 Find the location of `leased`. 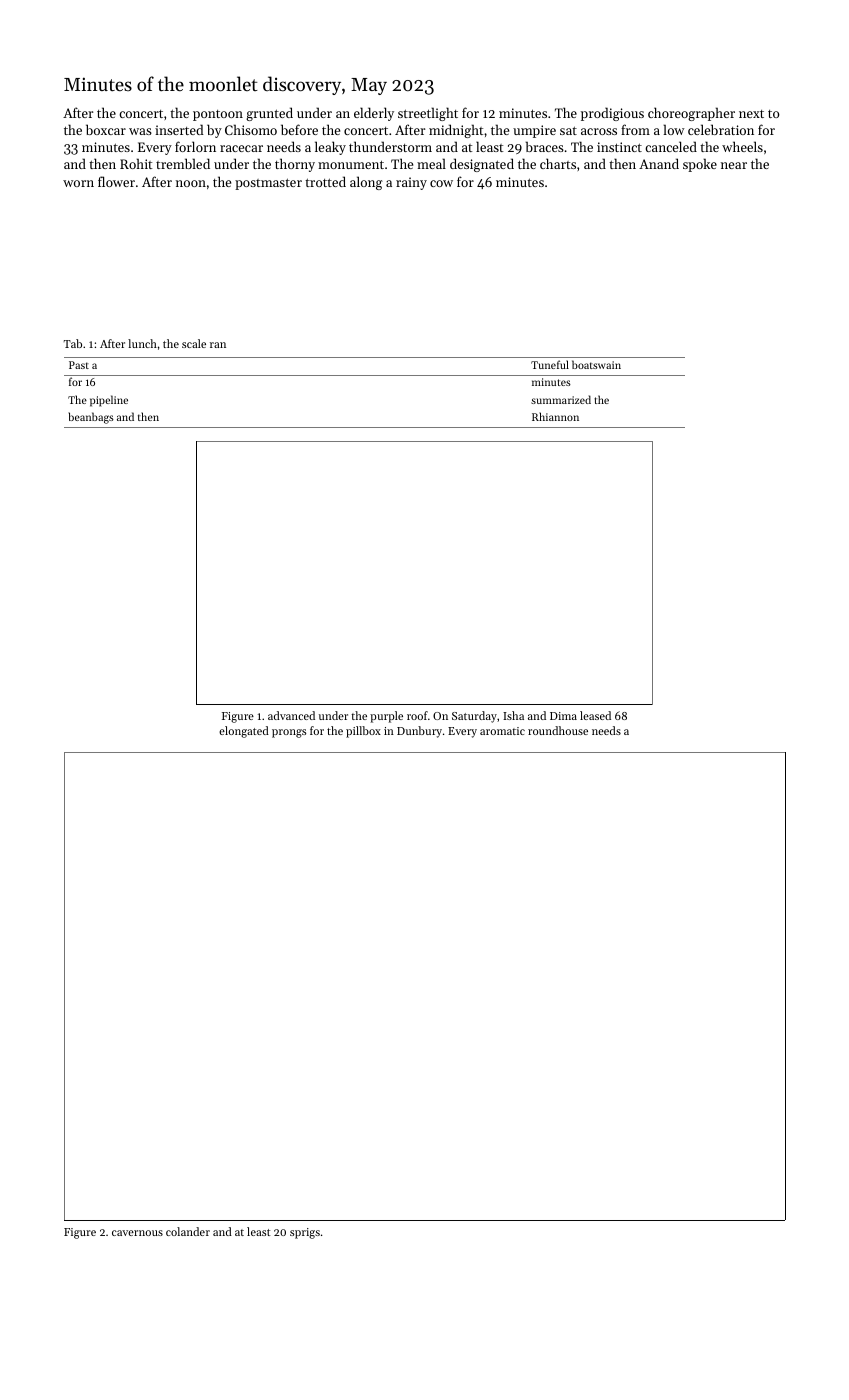

leased is located at coordinates (595, 715).
